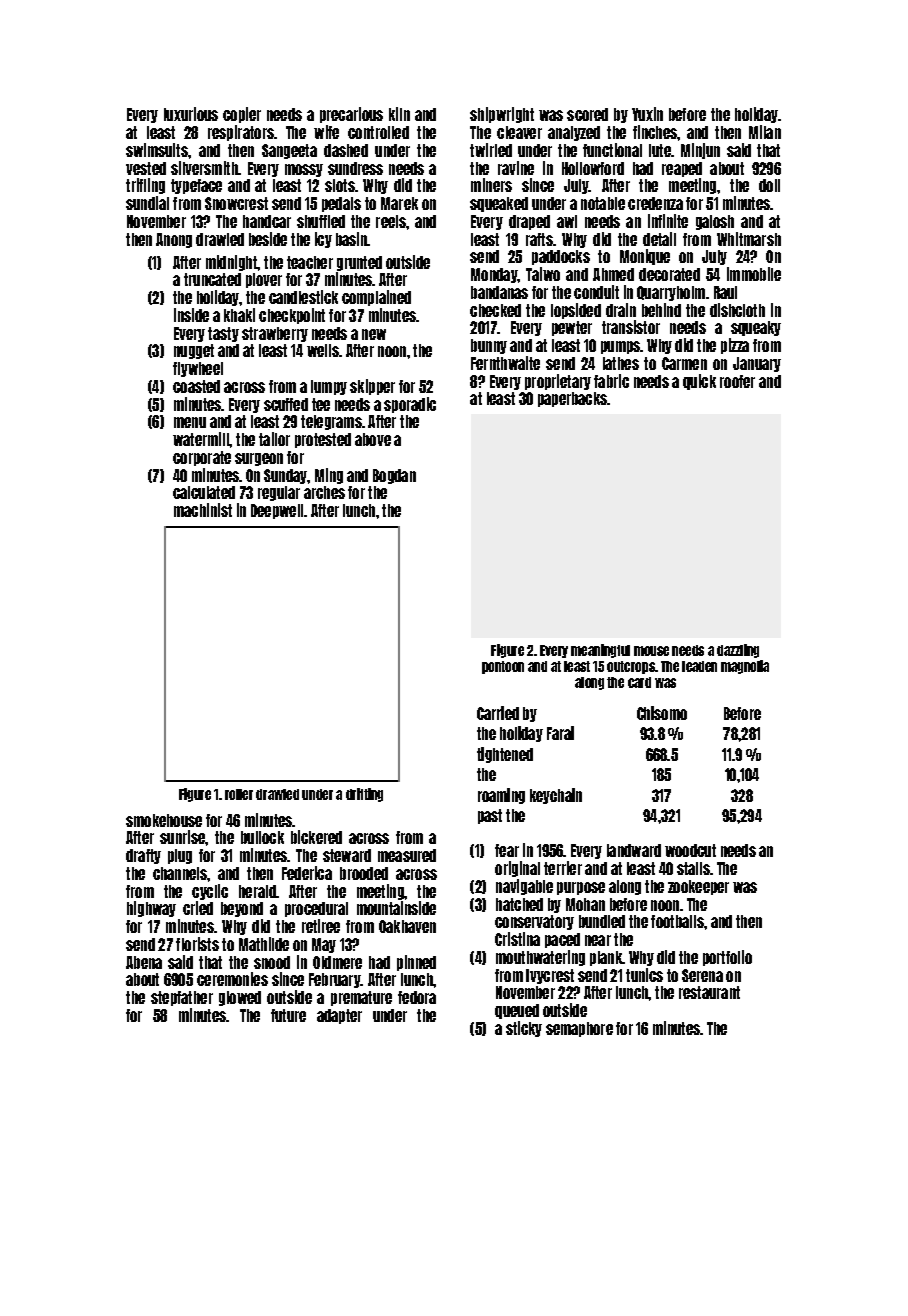  I want to click on kiln, so click(399, 114).
